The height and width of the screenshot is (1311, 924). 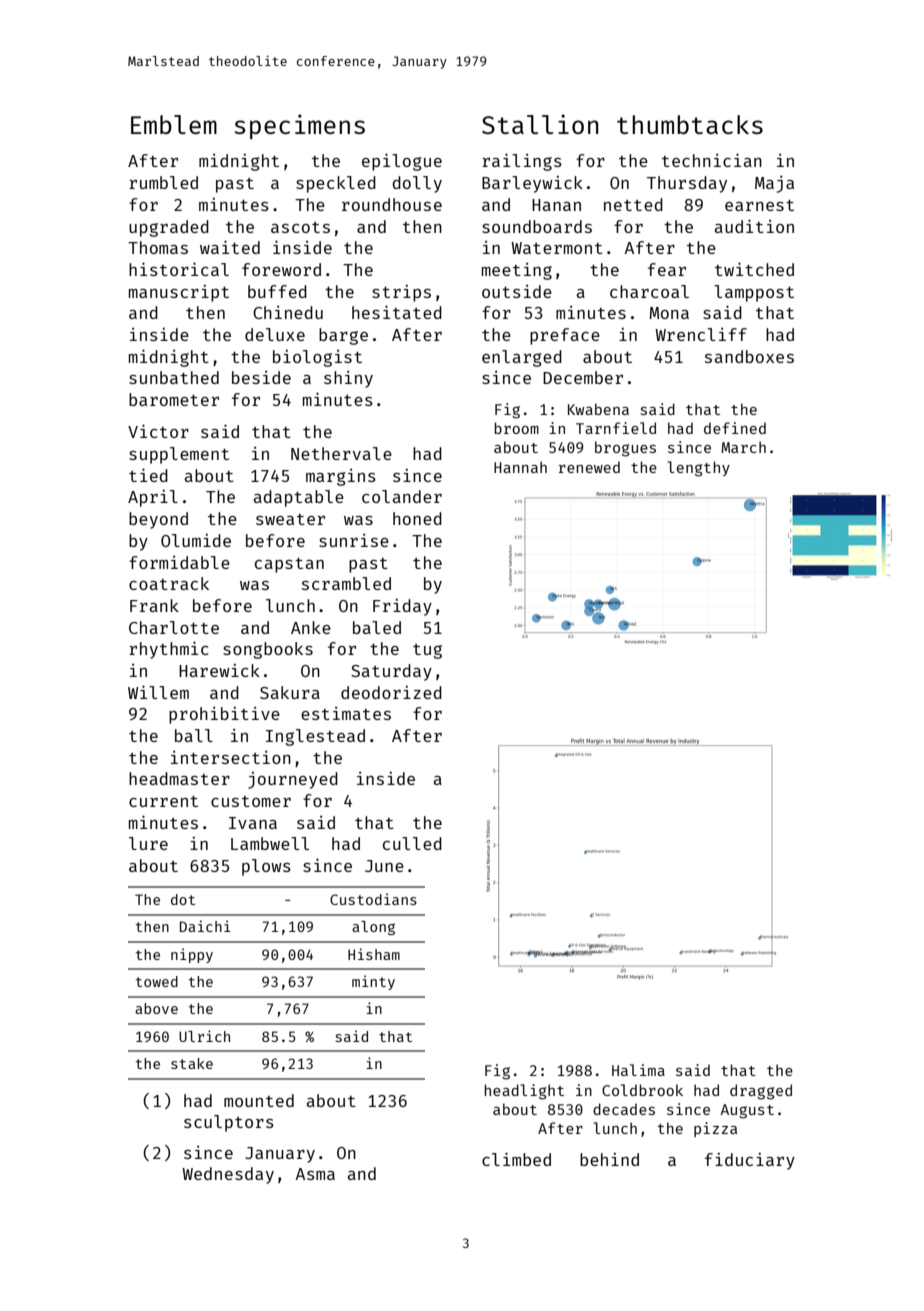 I want to click on dolly, so click(x=417, y=184).
